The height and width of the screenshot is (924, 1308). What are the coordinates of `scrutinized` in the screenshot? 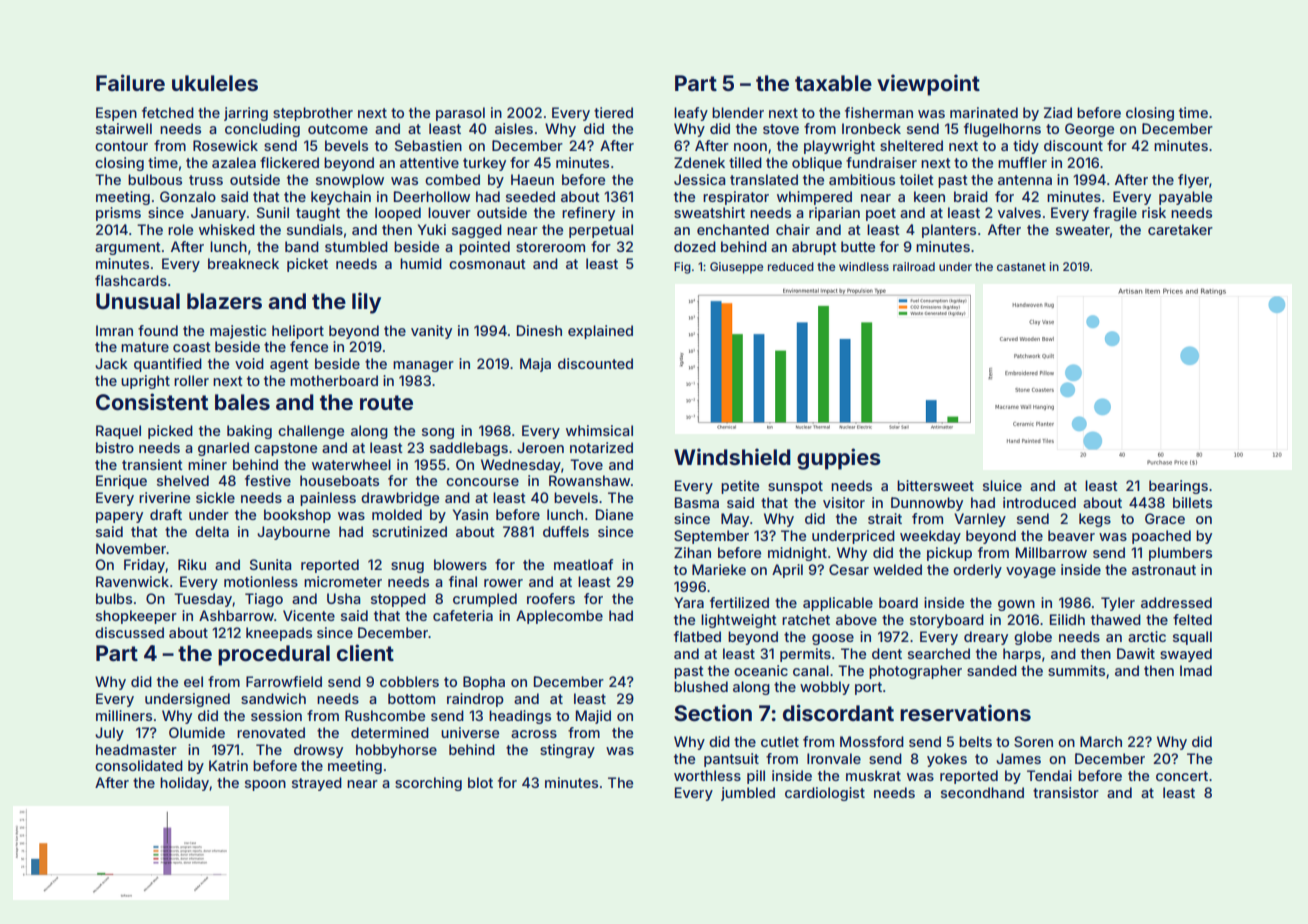 It's located at (409, 531).
